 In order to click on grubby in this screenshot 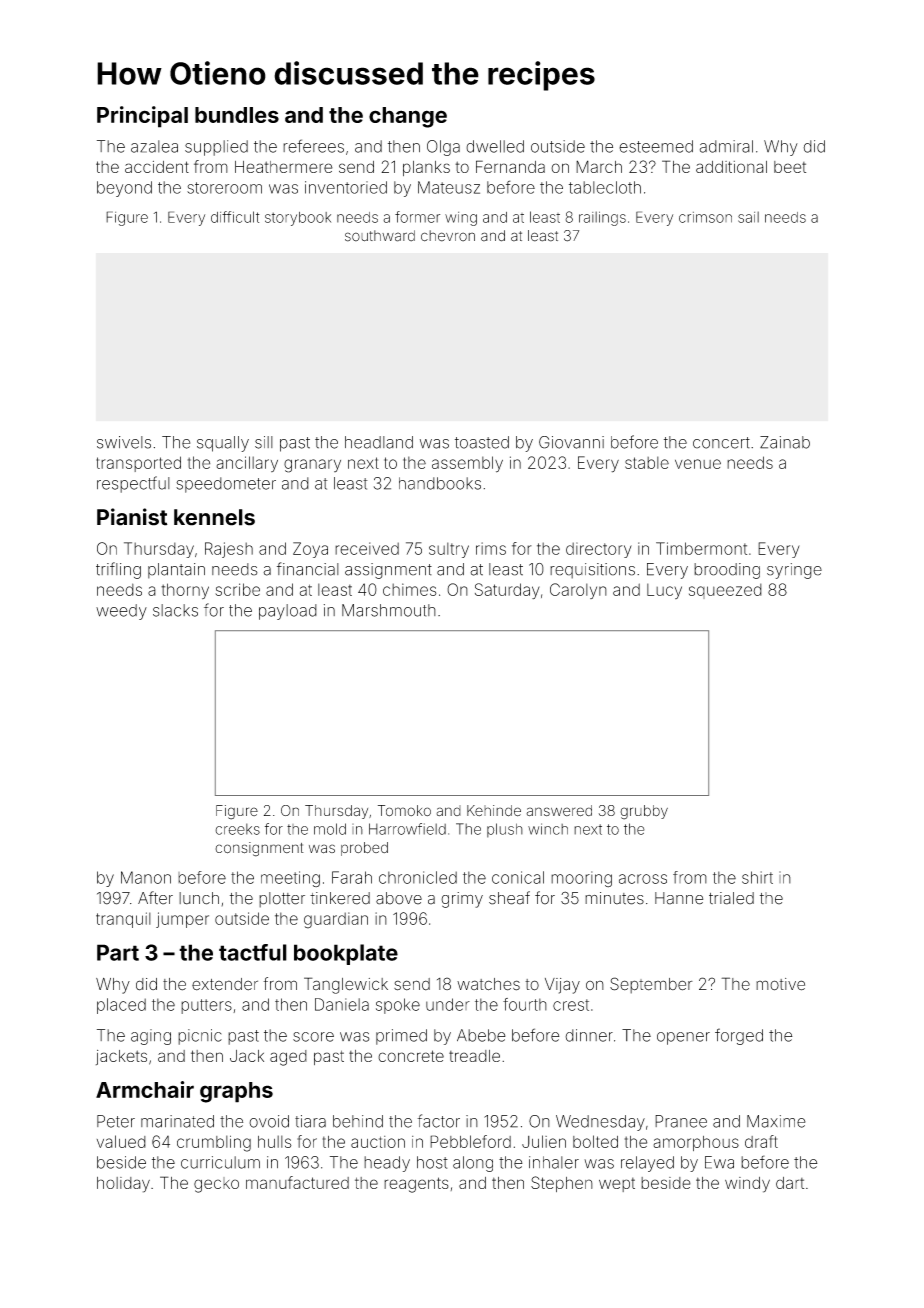, I will do `click(644, 812)`.
